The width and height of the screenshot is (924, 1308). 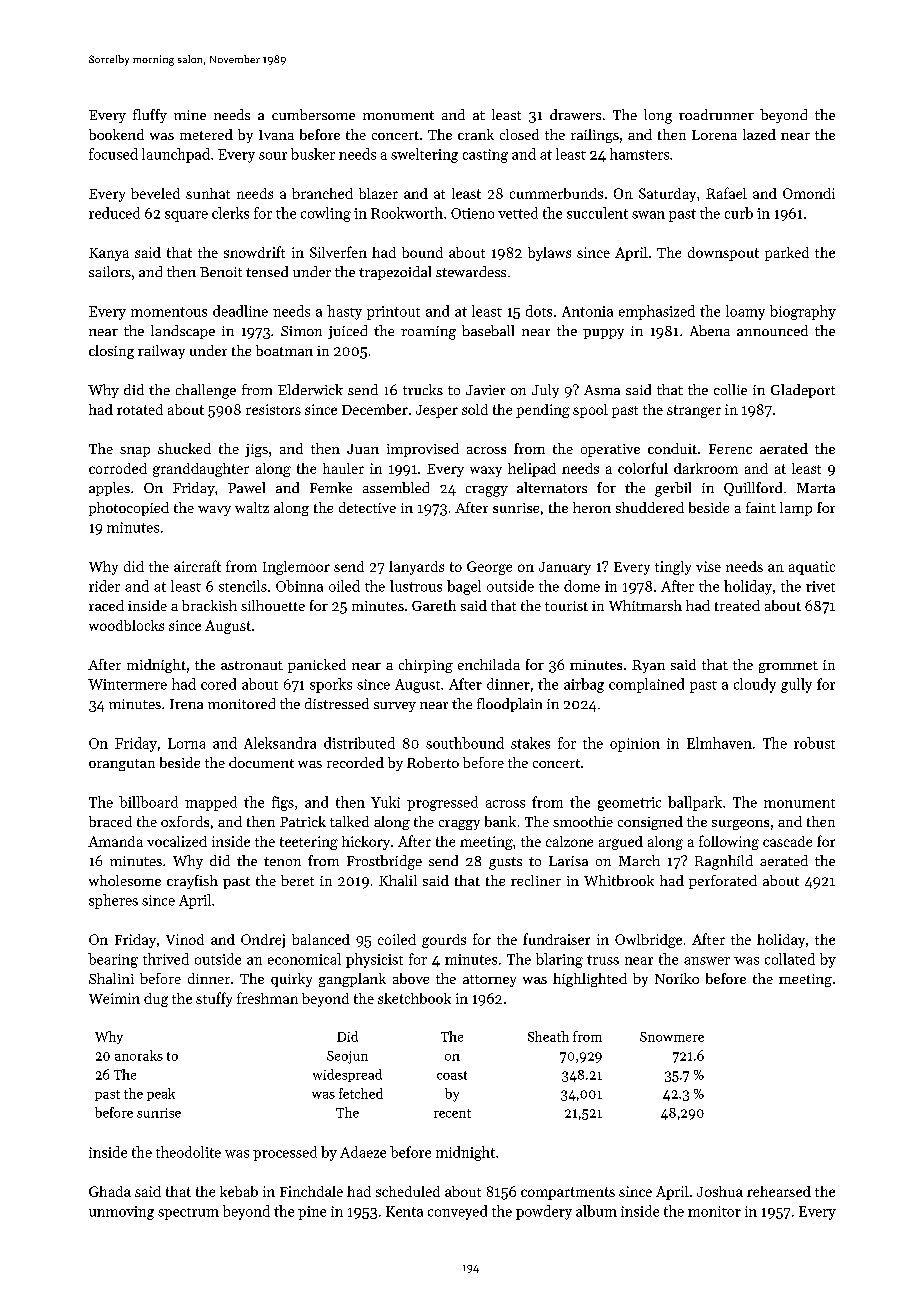 I want to click on parked, so click(x=787, y=254).
